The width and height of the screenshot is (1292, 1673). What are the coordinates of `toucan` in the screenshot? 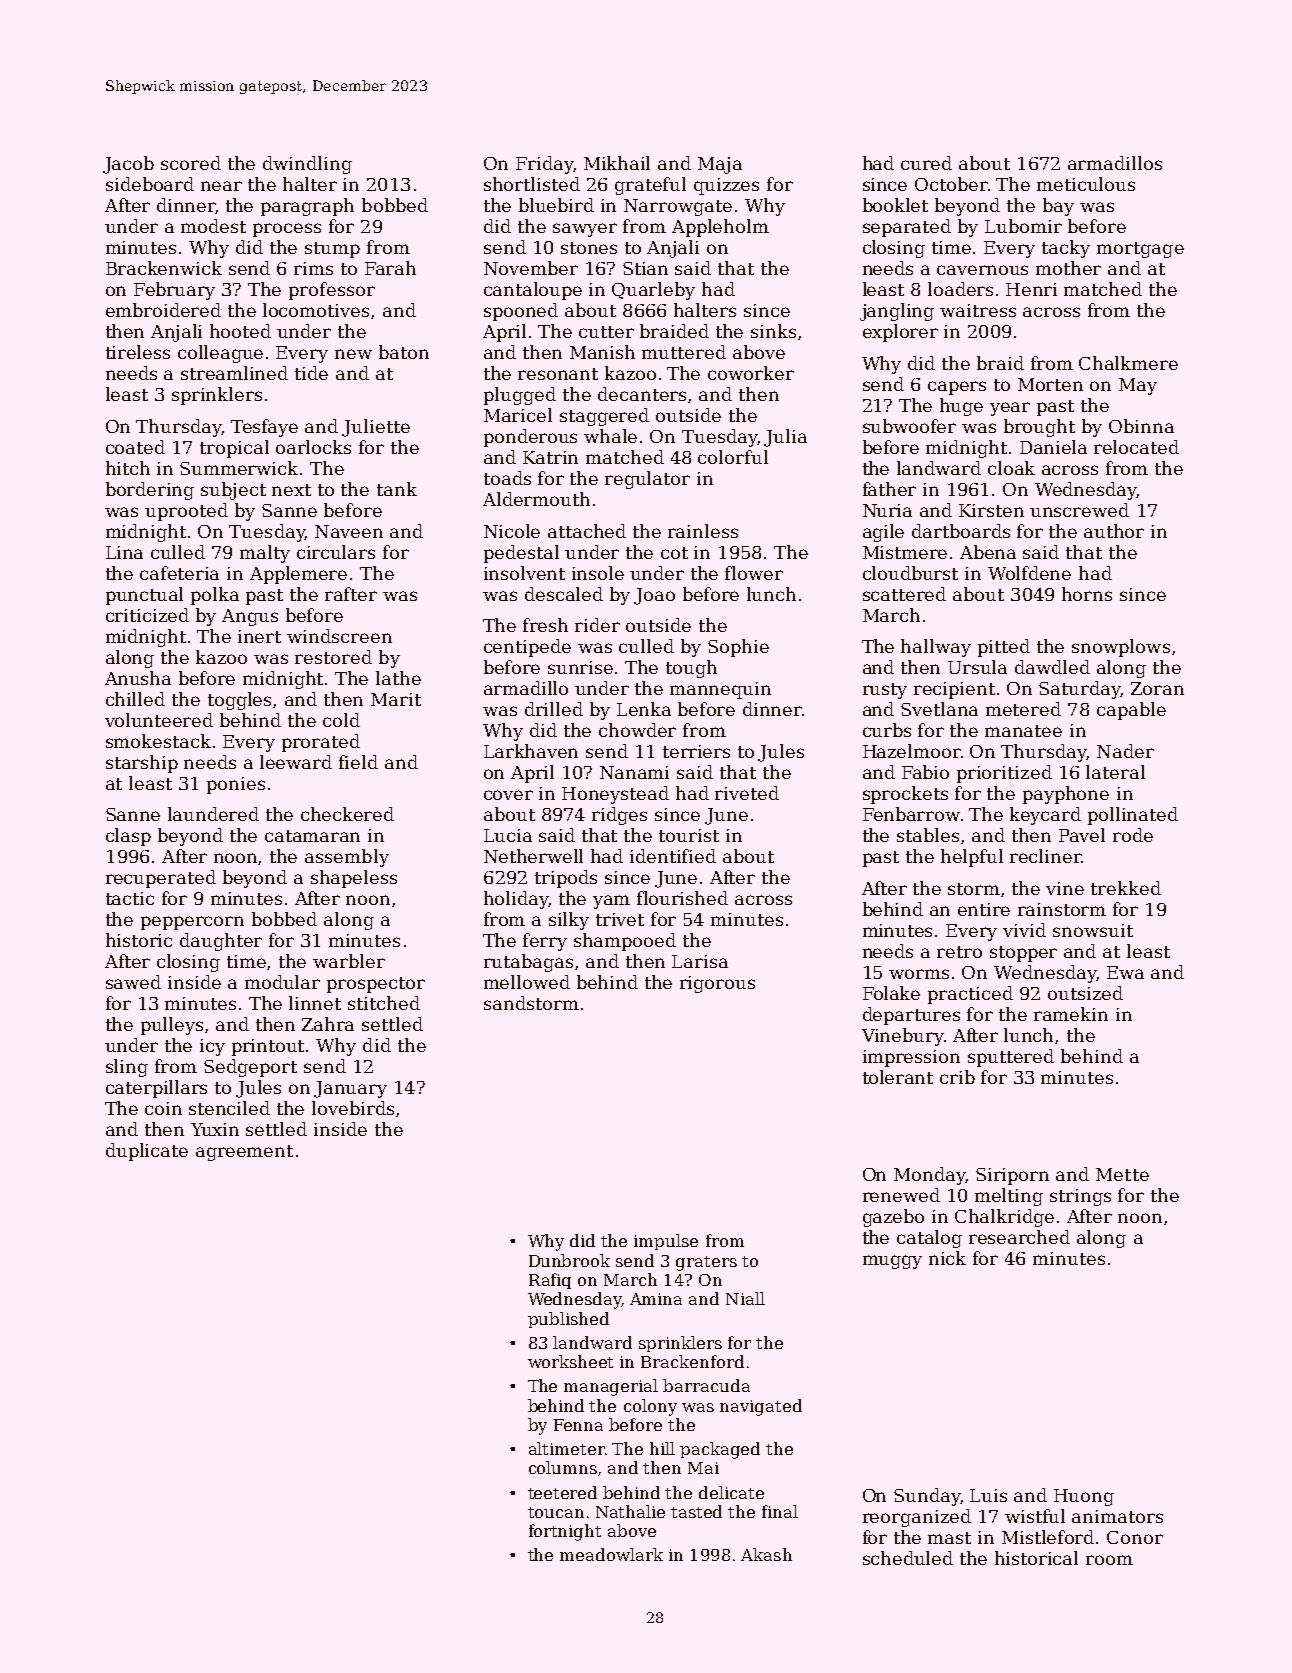 It's located at (556, 1512).
